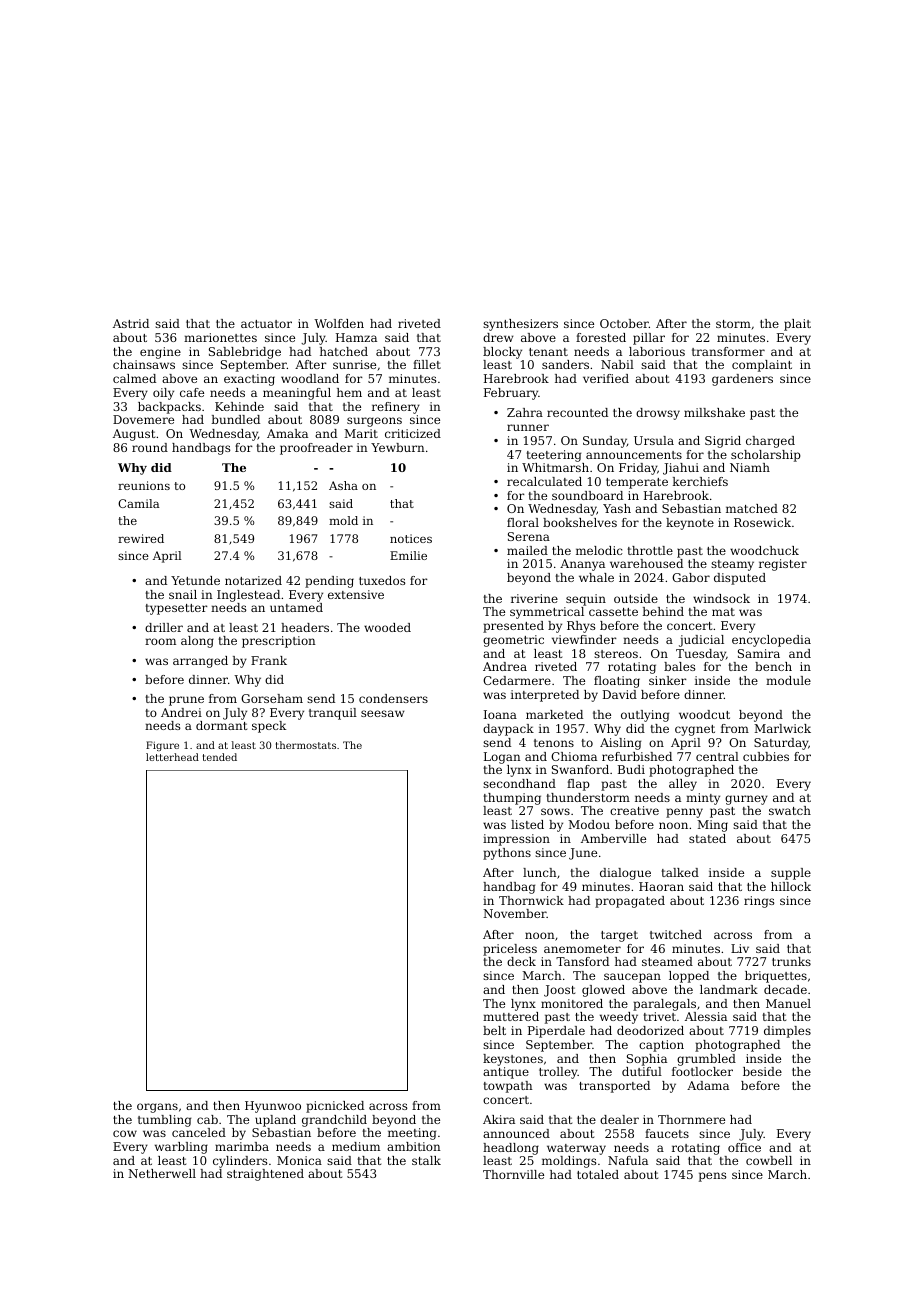 This screenshot has width=924, height=1308. I want to click on fillet, so click(427, 364).
